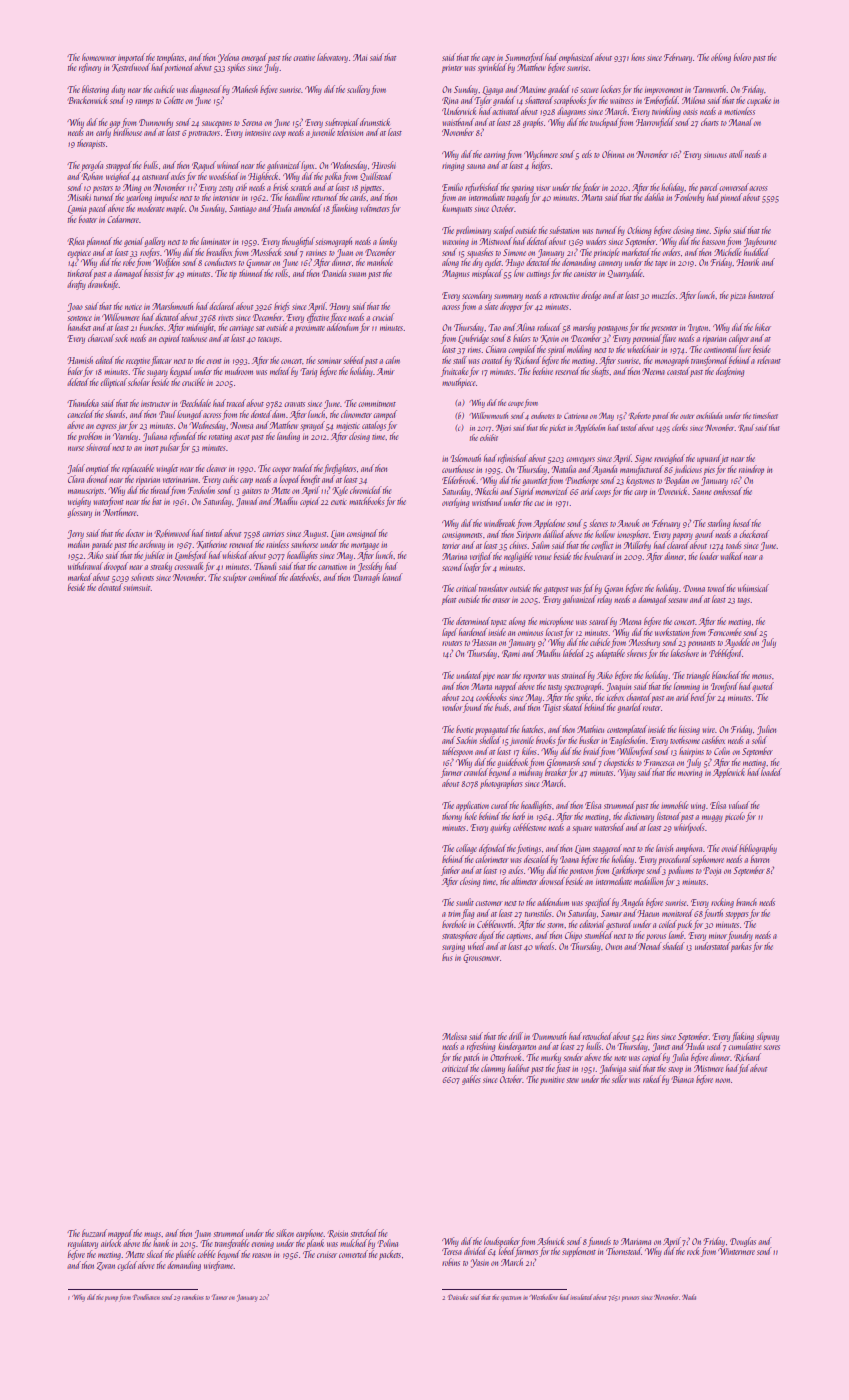 This screenshot has height=1400, width=849. I want to click on teahouse, so click(194, 338).
